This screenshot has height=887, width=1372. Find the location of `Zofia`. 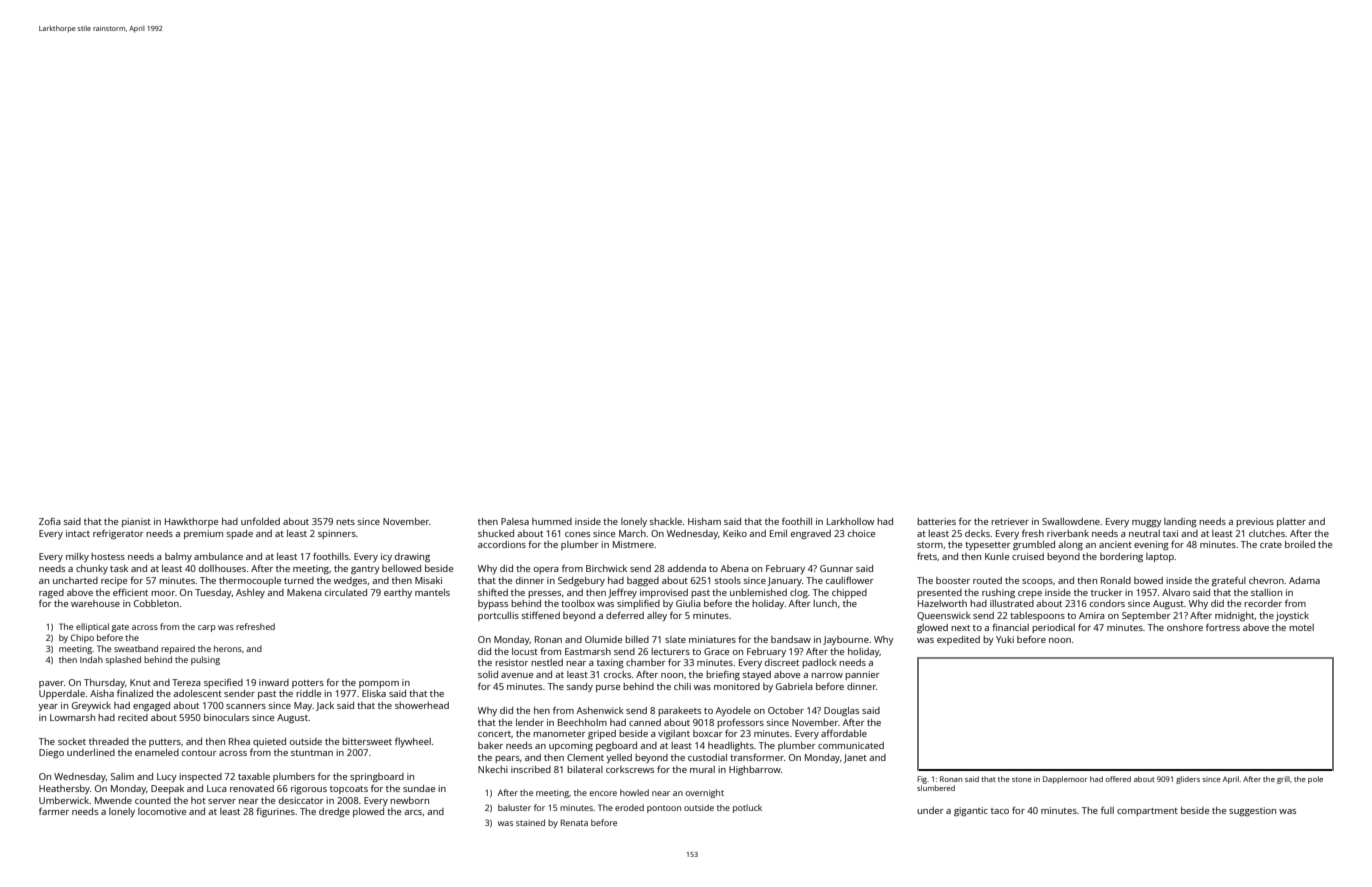

Zofia is located at coordinates (50, 521).
